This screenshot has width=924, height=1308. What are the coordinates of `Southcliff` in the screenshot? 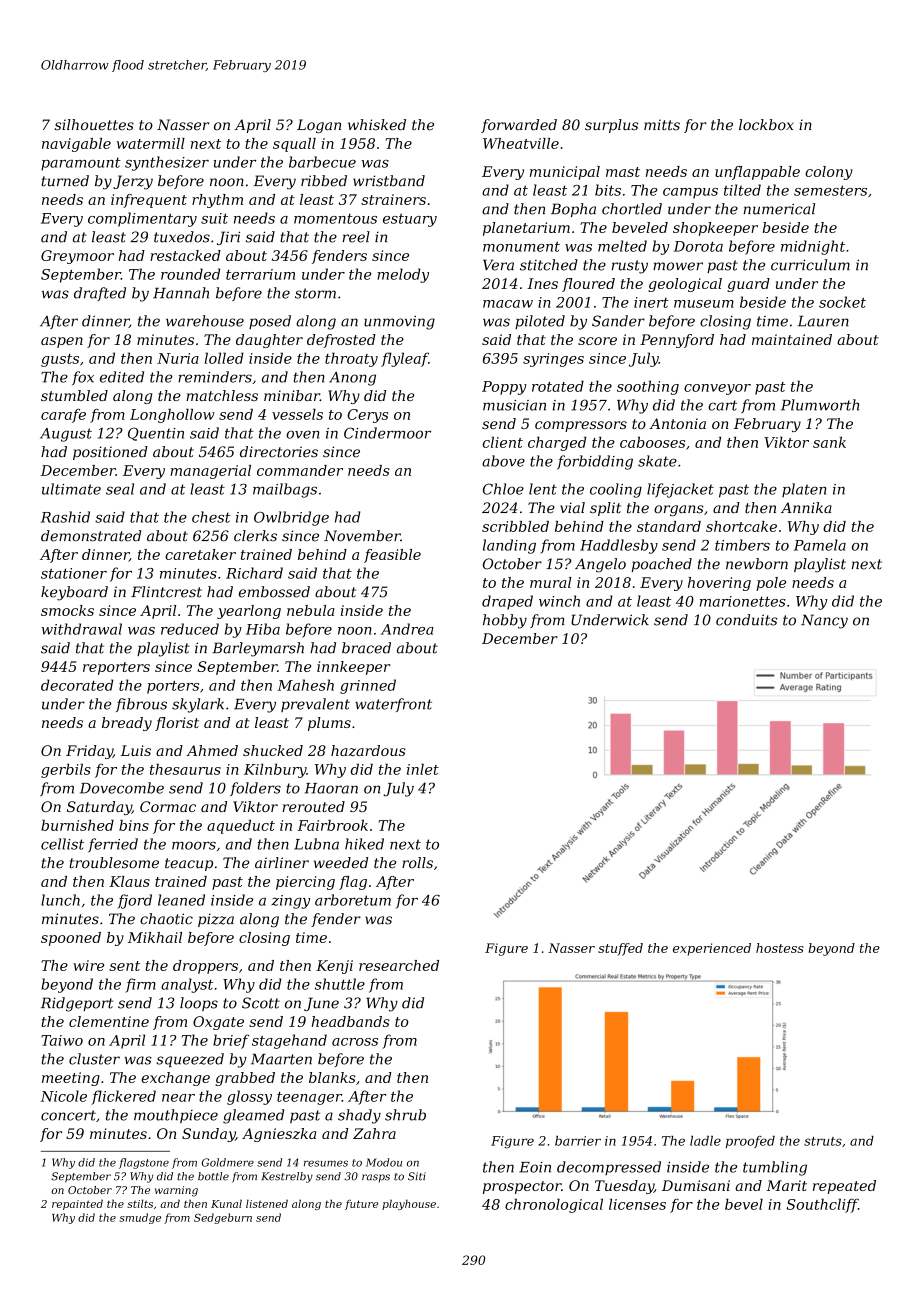 It's located at (822, 1205).
